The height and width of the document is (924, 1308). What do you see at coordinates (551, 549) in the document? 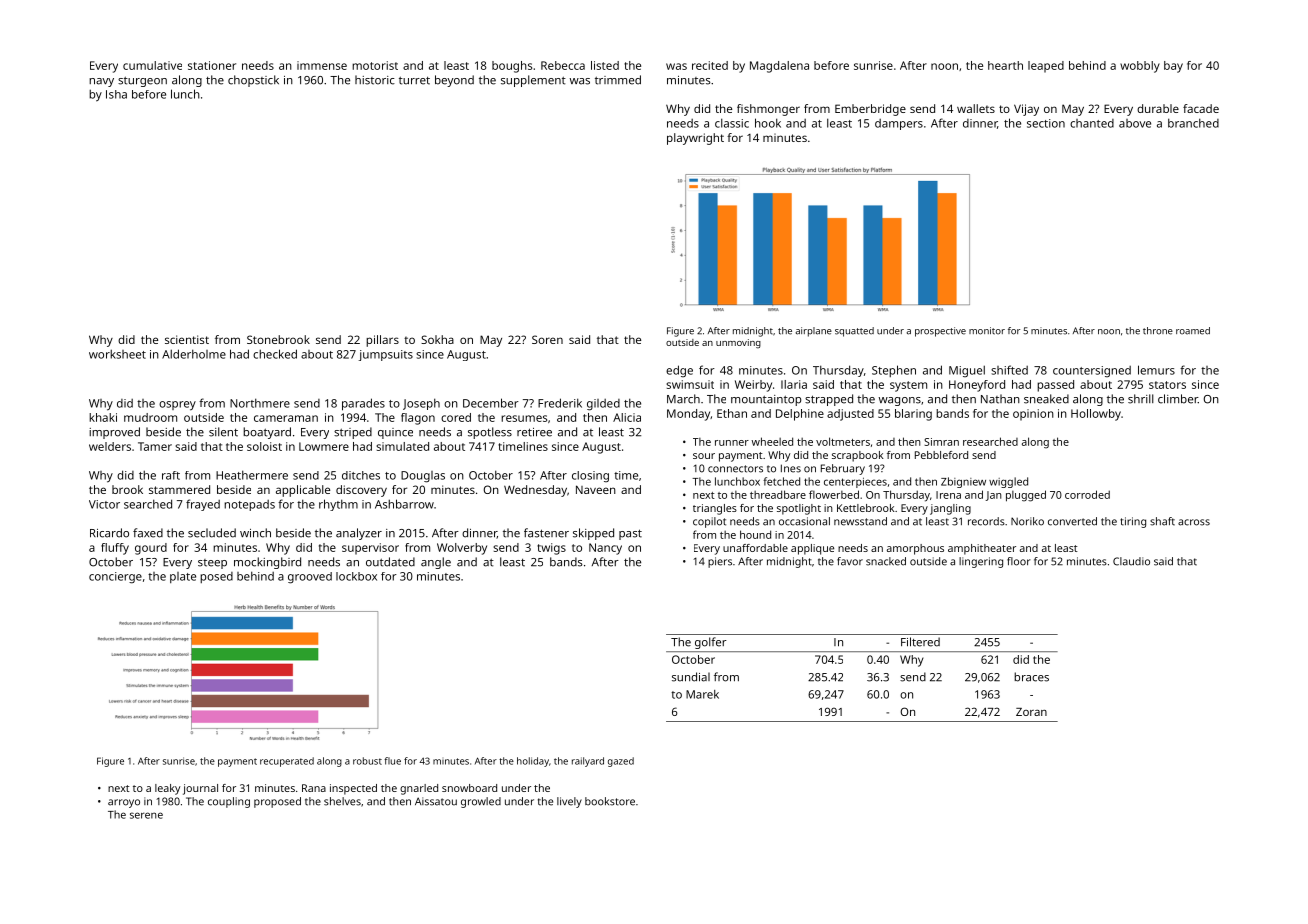
I see `twigs` at bounding box center [551, 549].
